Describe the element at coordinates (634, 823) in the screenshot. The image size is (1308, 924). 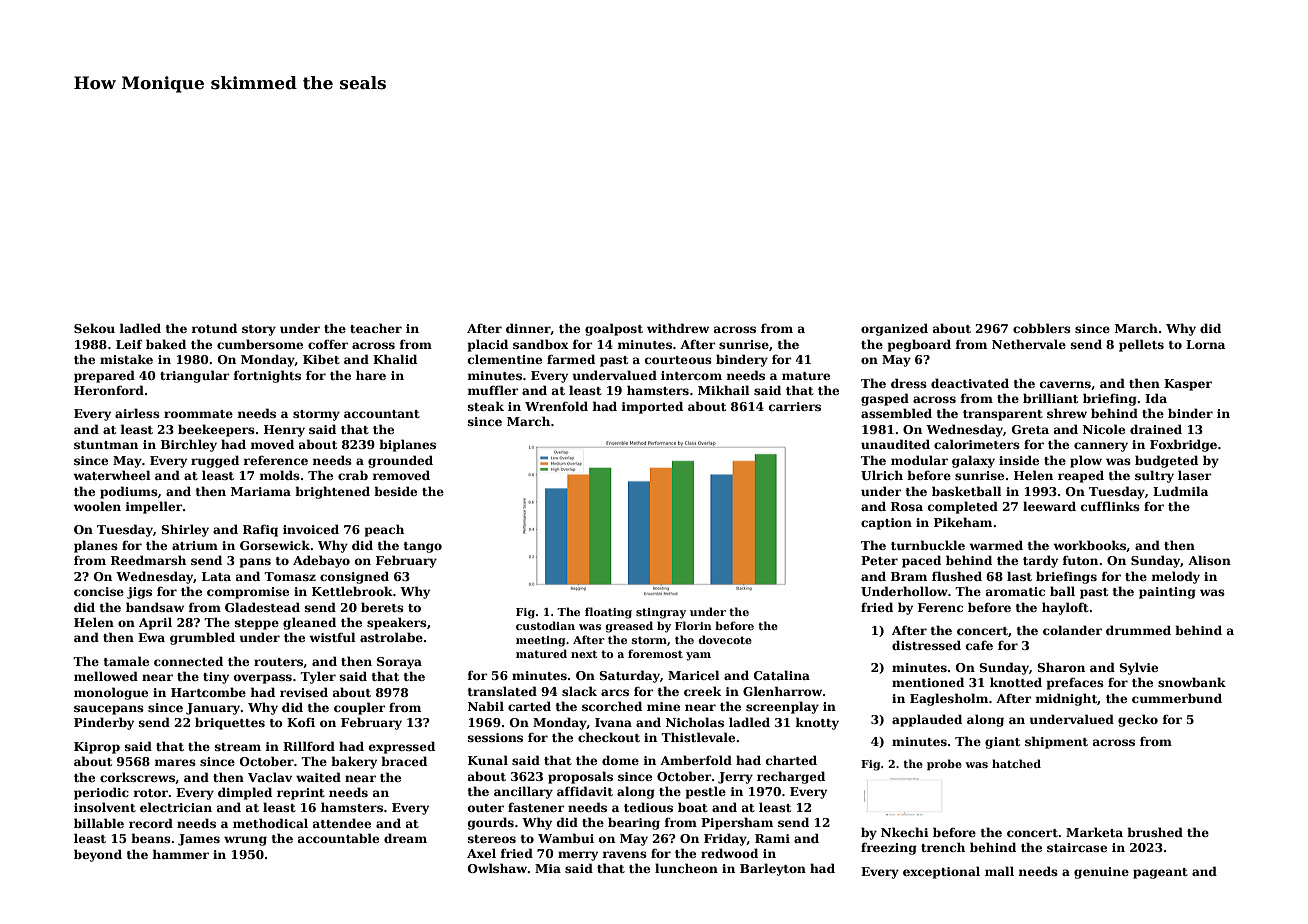
I see `bearing` at that location.
